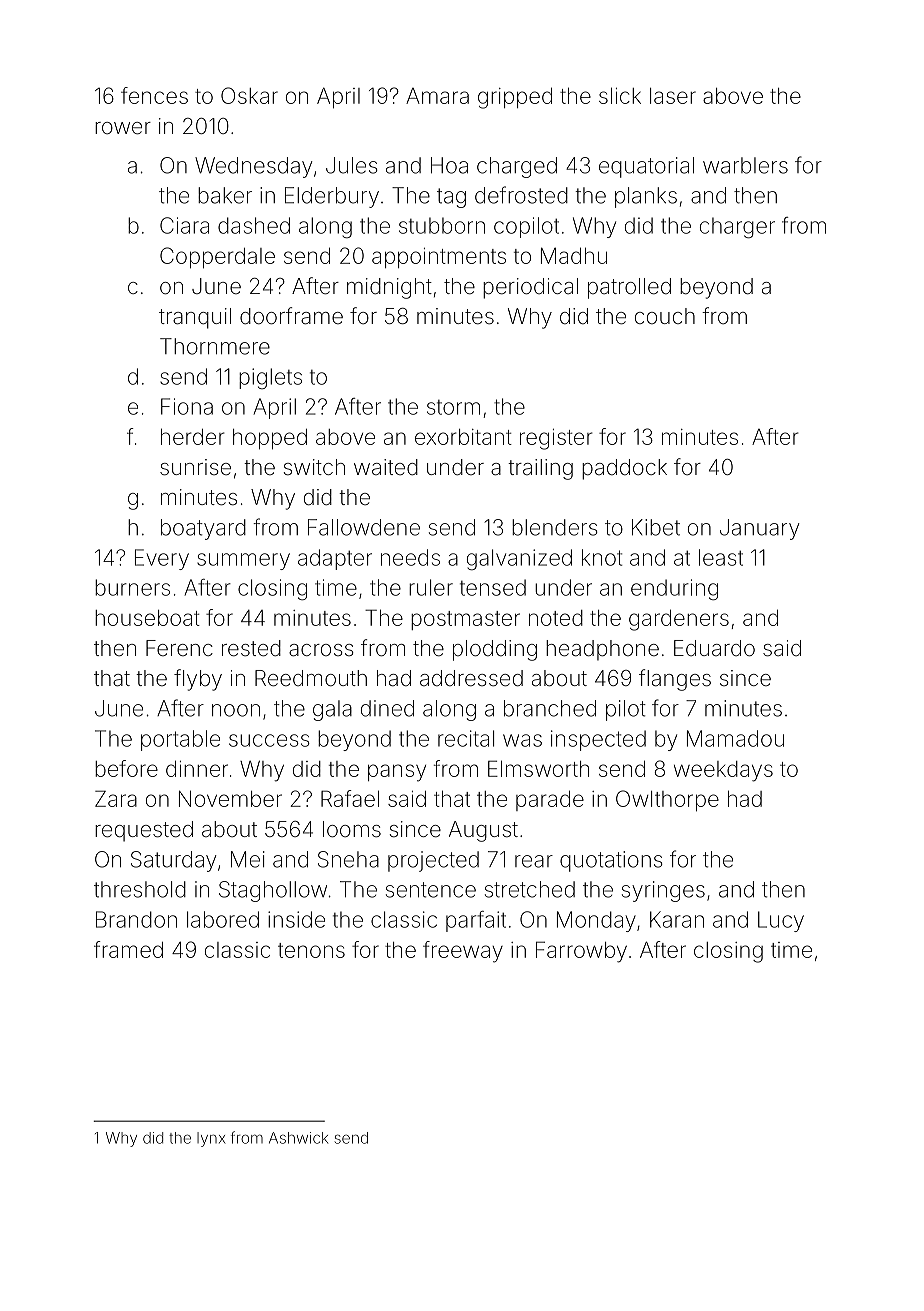 The height and width of the screenshot is (1311, 924). What do you see at coordinates (140, 889) in the screenshot?
I see `threshold` at bounding box center [140, 889].
